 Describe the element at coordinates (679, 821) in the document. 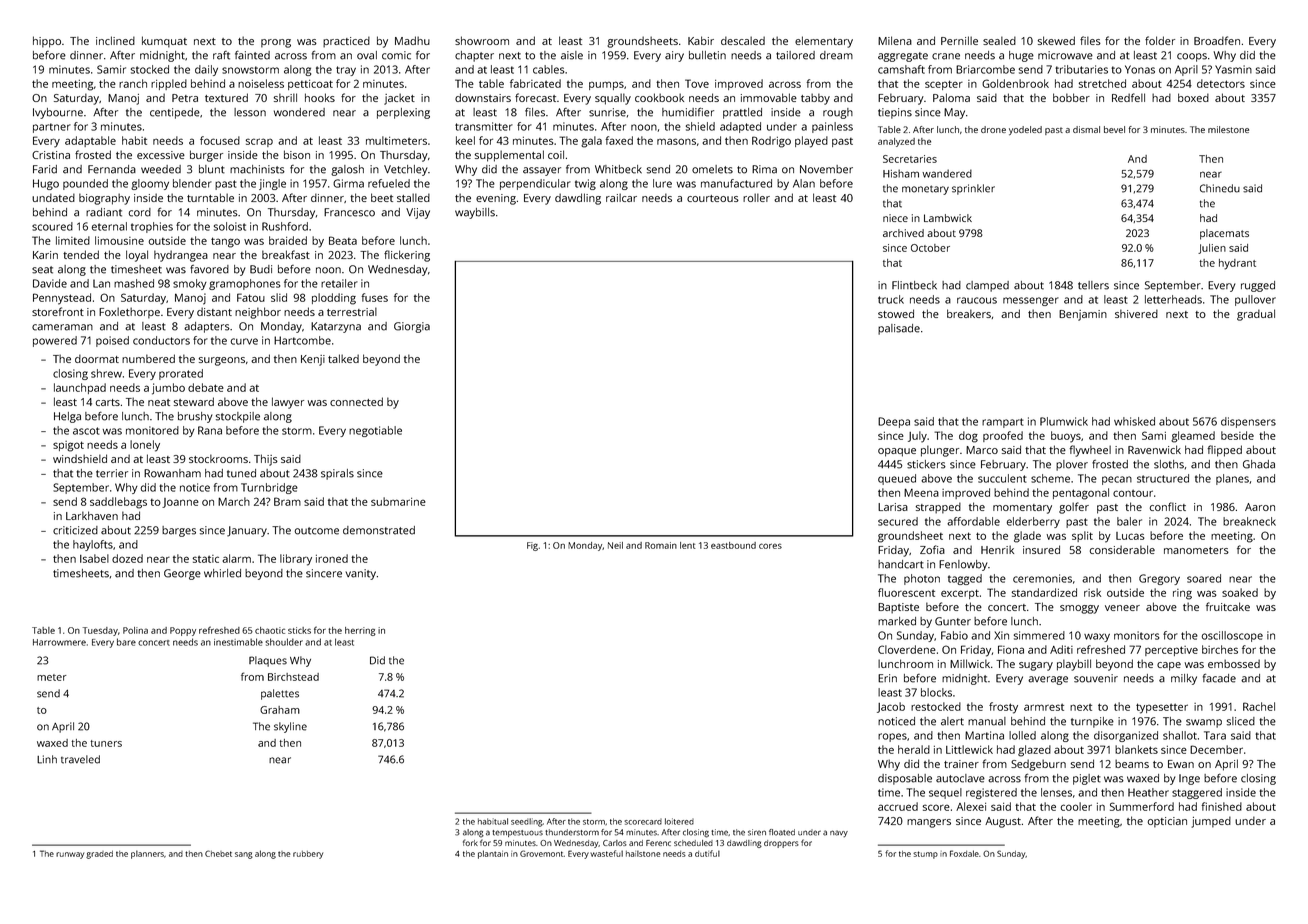

I see `loitered` at that location.
